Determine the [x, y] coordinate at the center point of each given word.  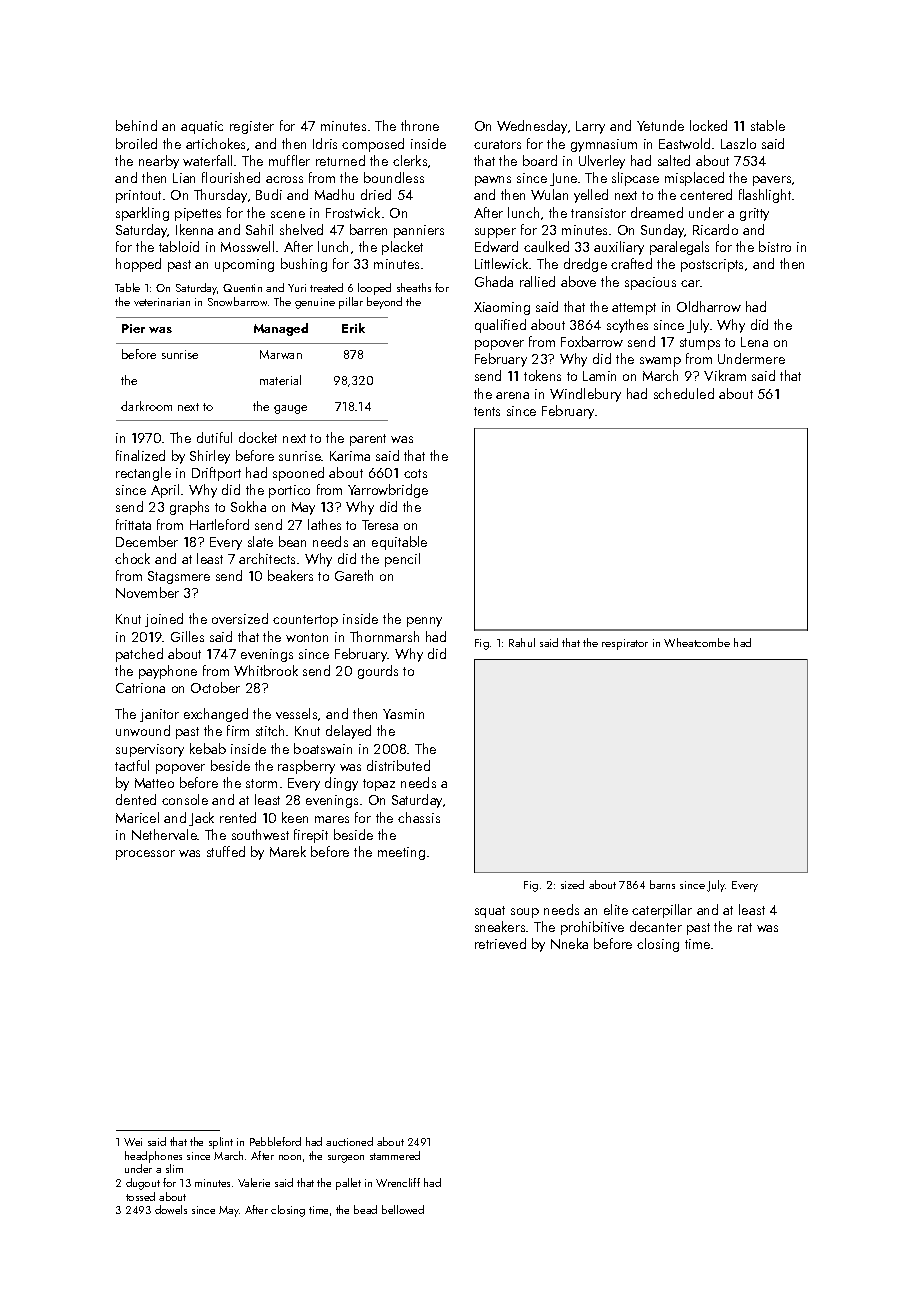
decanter [656, 926]
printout [138, 196]
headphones [153, 1157]
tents [487, 411]
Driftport [216, 474]
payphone [168, 672]
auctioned [349, 1141]
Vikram [725, 375]
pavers [772, 181]
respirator [625, 644]
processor [145, 855]
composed [373, 145]
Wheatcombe [697, 642]
